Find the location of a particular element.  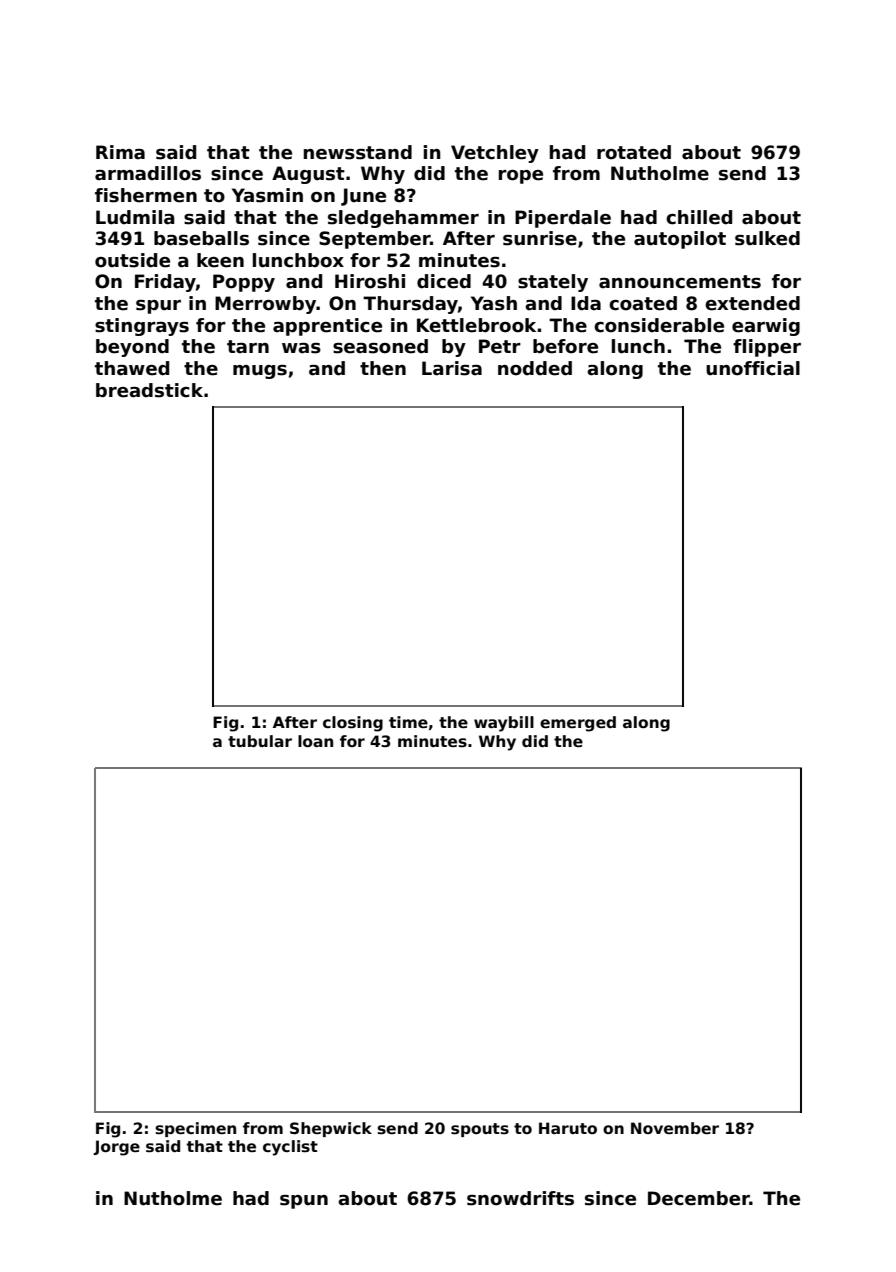

emerged is located at coordinates (578, 724).
